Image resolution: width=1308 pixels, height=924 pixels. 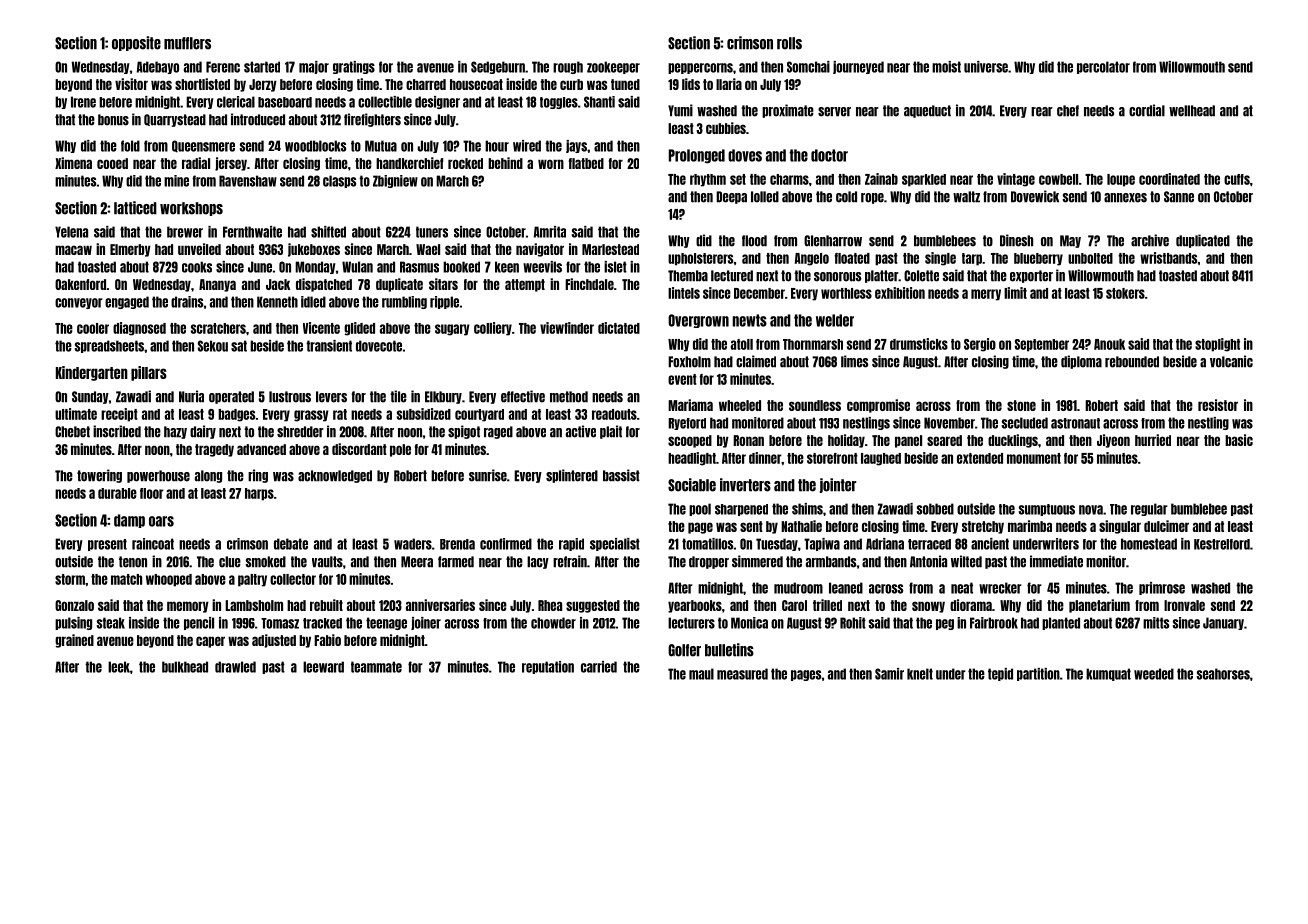 I want to click on debate, so click(x=291, y=544).
